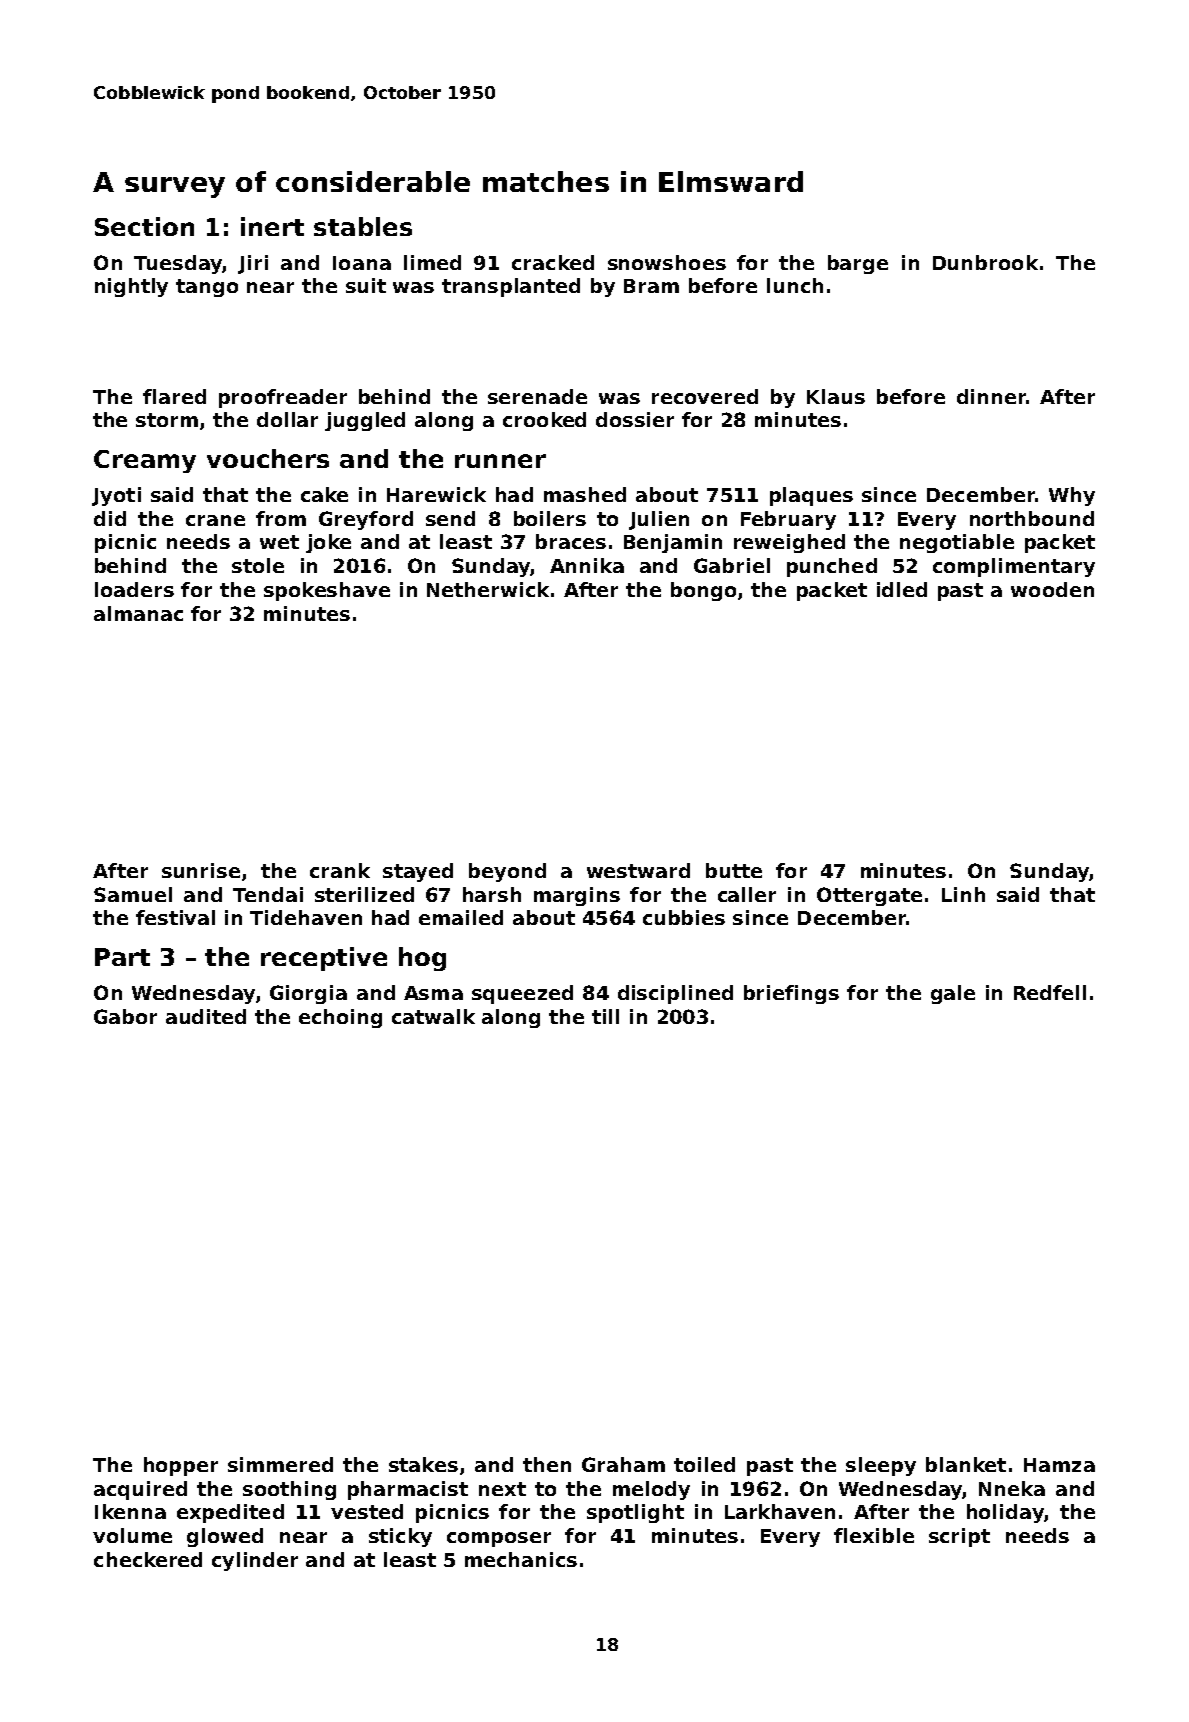 The width and height of the screenshot is (1189, 1722). Describe the element at coordinates (1052, 589) in the screenshot. I see `wooden` at that location.
